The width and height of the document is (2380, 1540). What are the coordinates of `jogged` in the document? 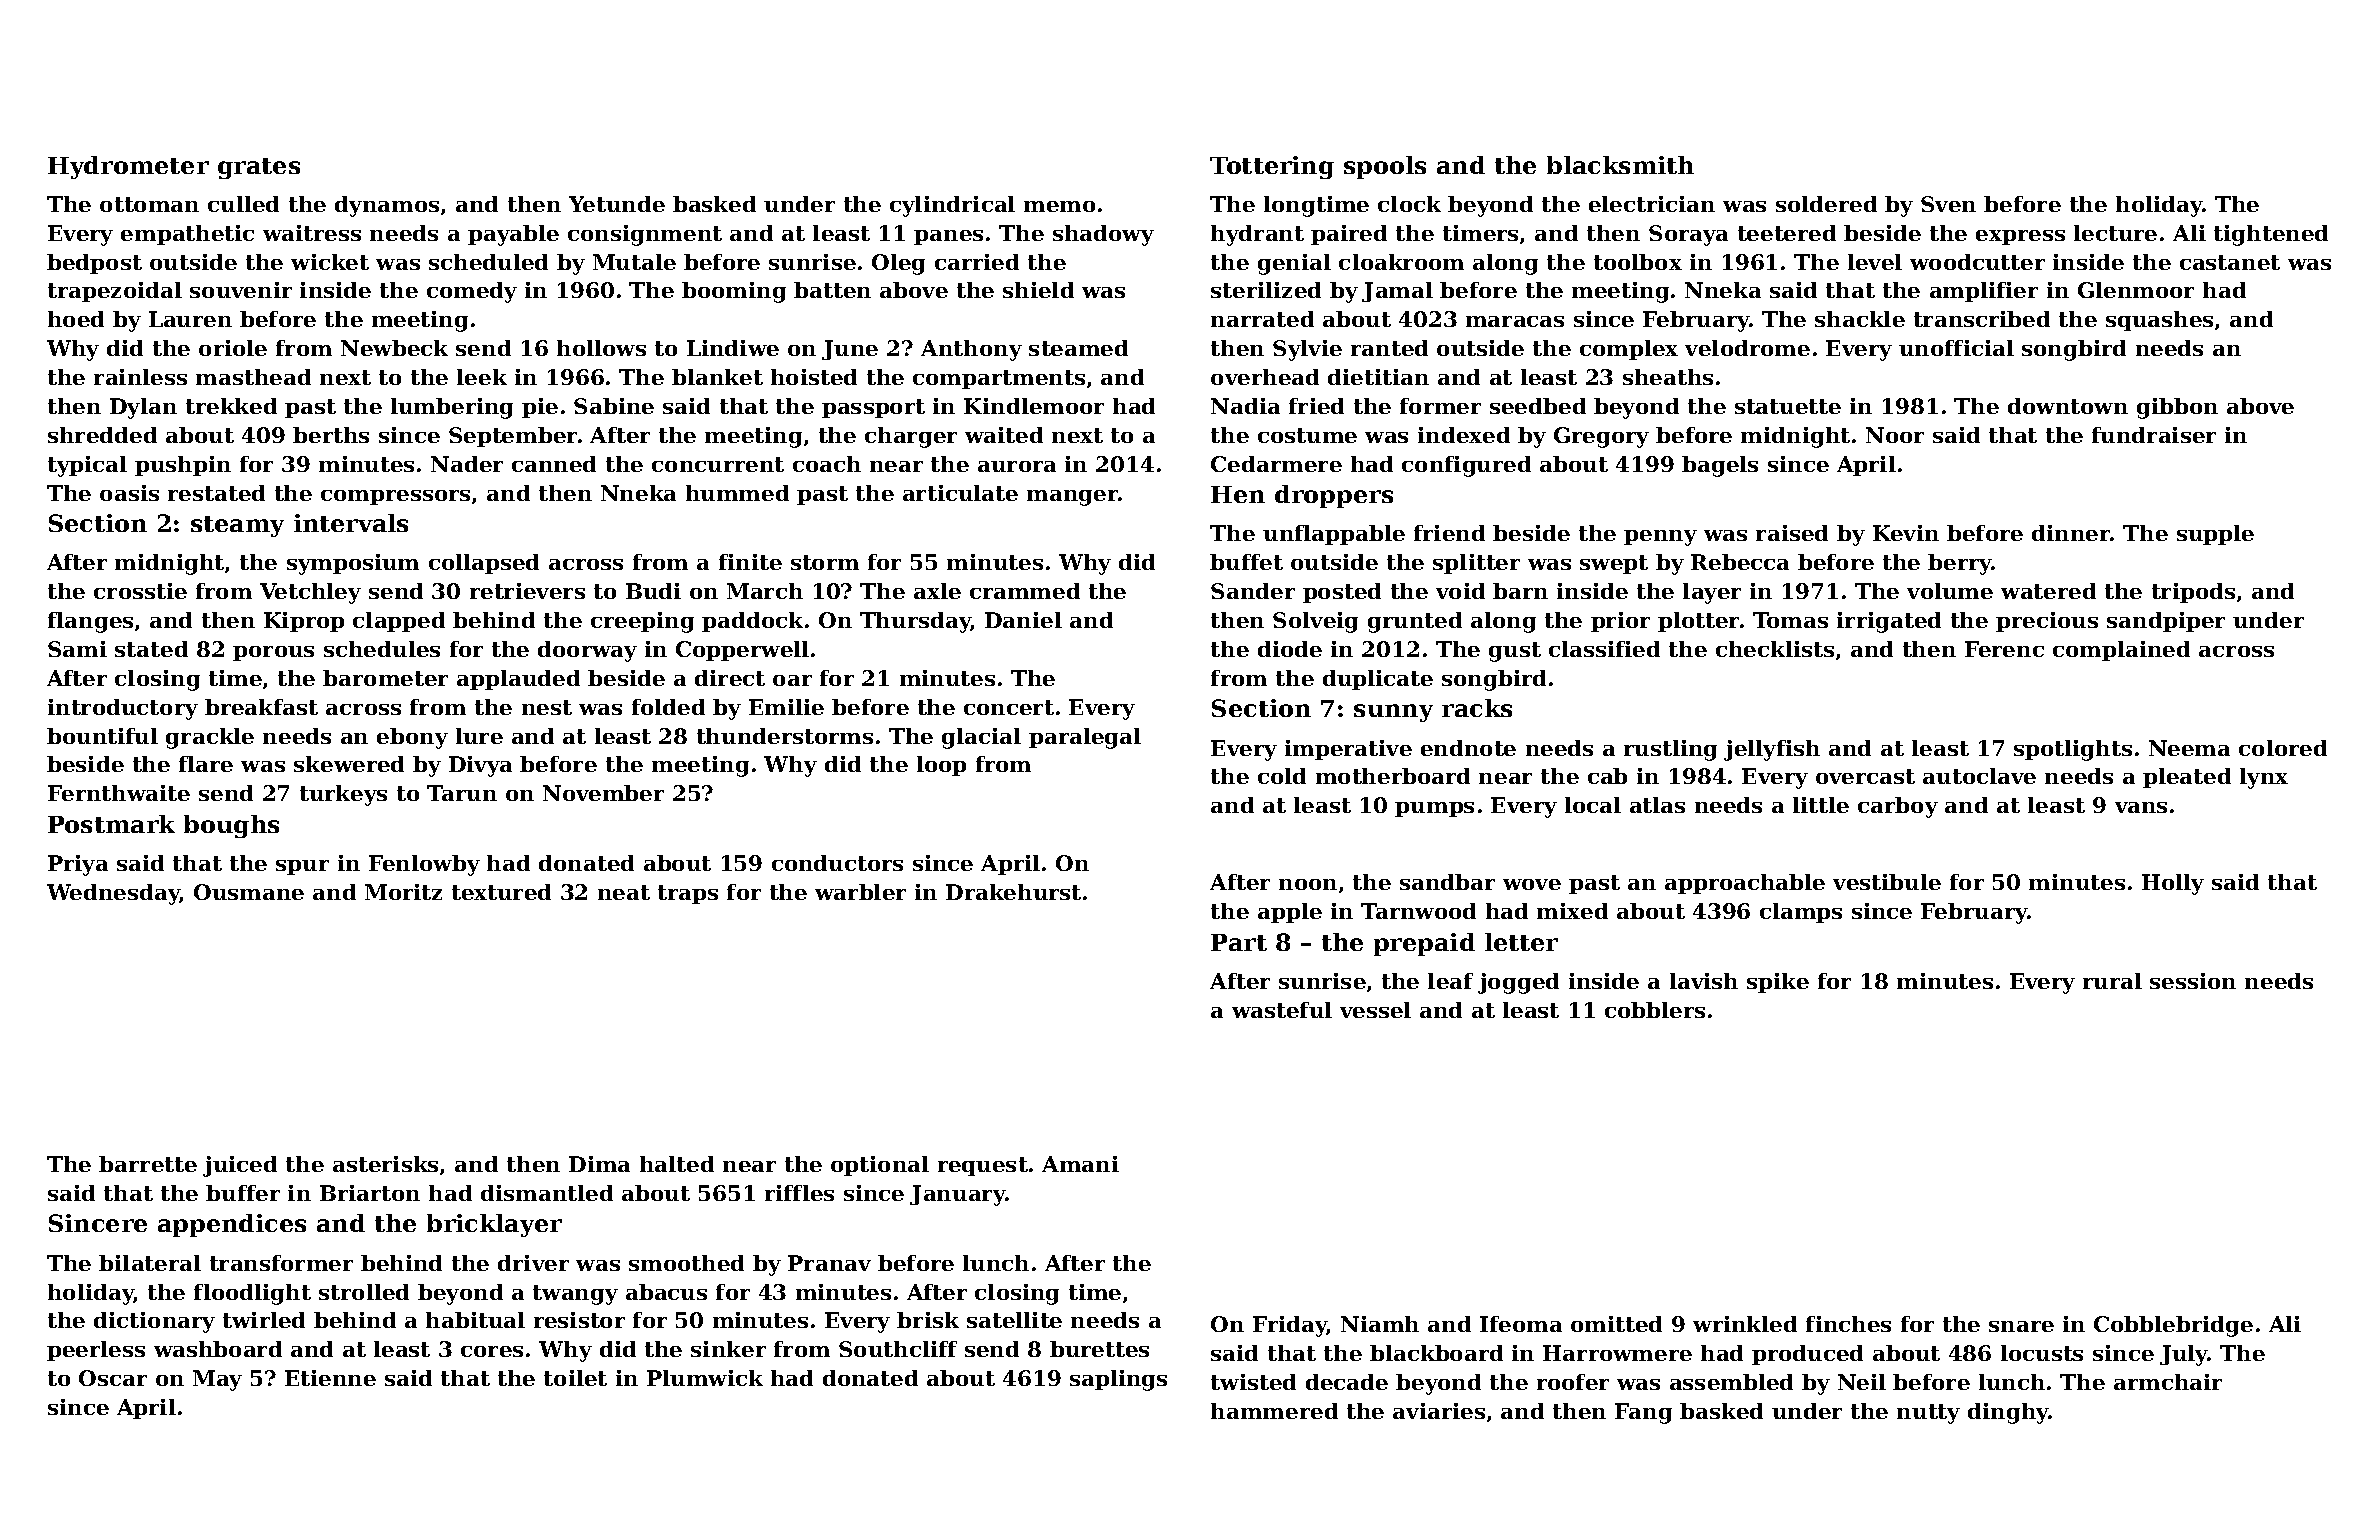 It's located at (1518, 983).
